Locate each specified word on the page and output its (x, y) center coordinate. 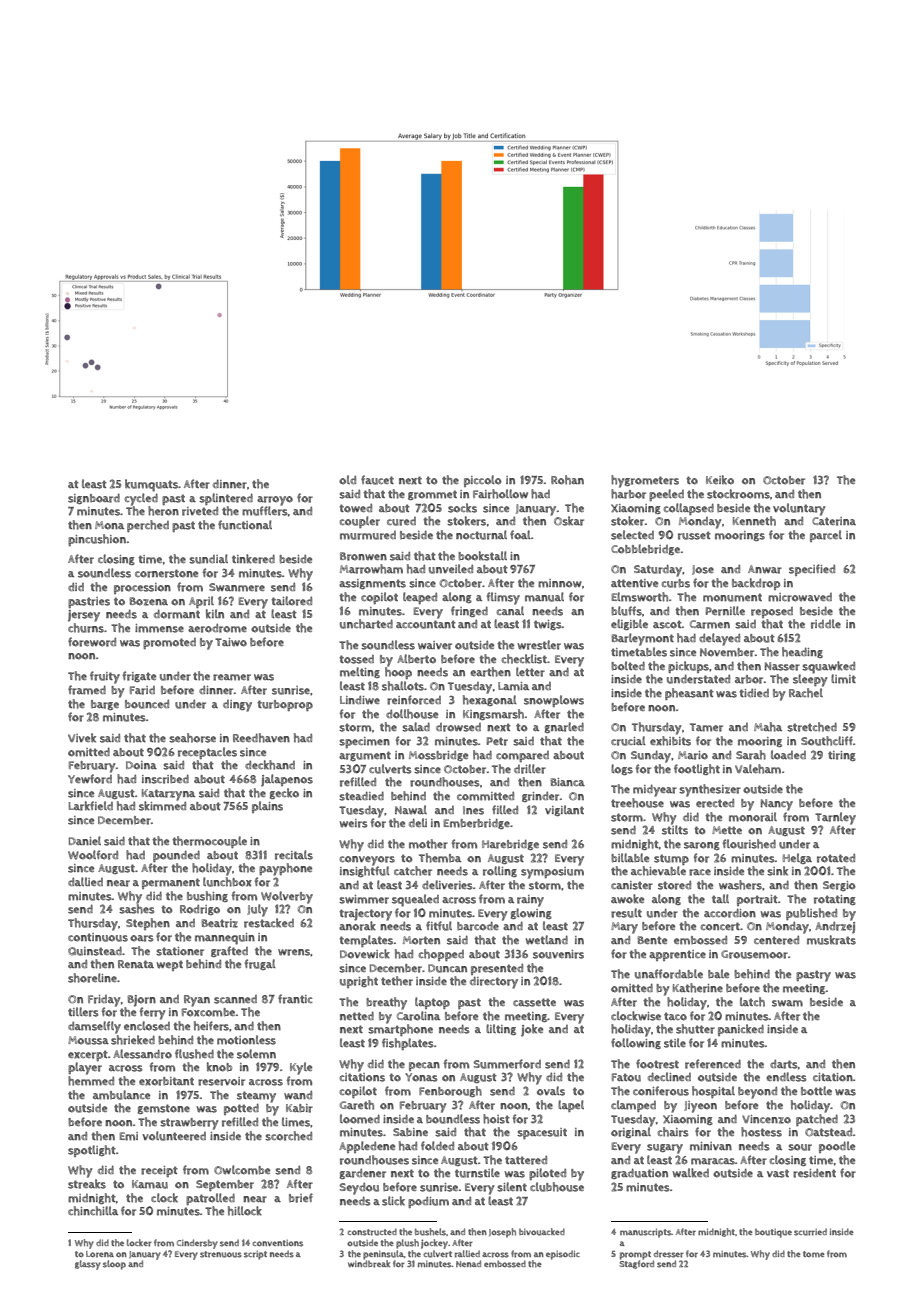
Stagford (637, 1264)
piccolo (482, 481)
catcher (413, 871)
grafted (229, 951)
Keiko (720, 480)
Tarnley (835, 818)
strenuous (221, 1254)
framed (87, 690)
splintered (226, 499)
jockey (434, 1244)
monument (732, 597)
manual (544, 597)
